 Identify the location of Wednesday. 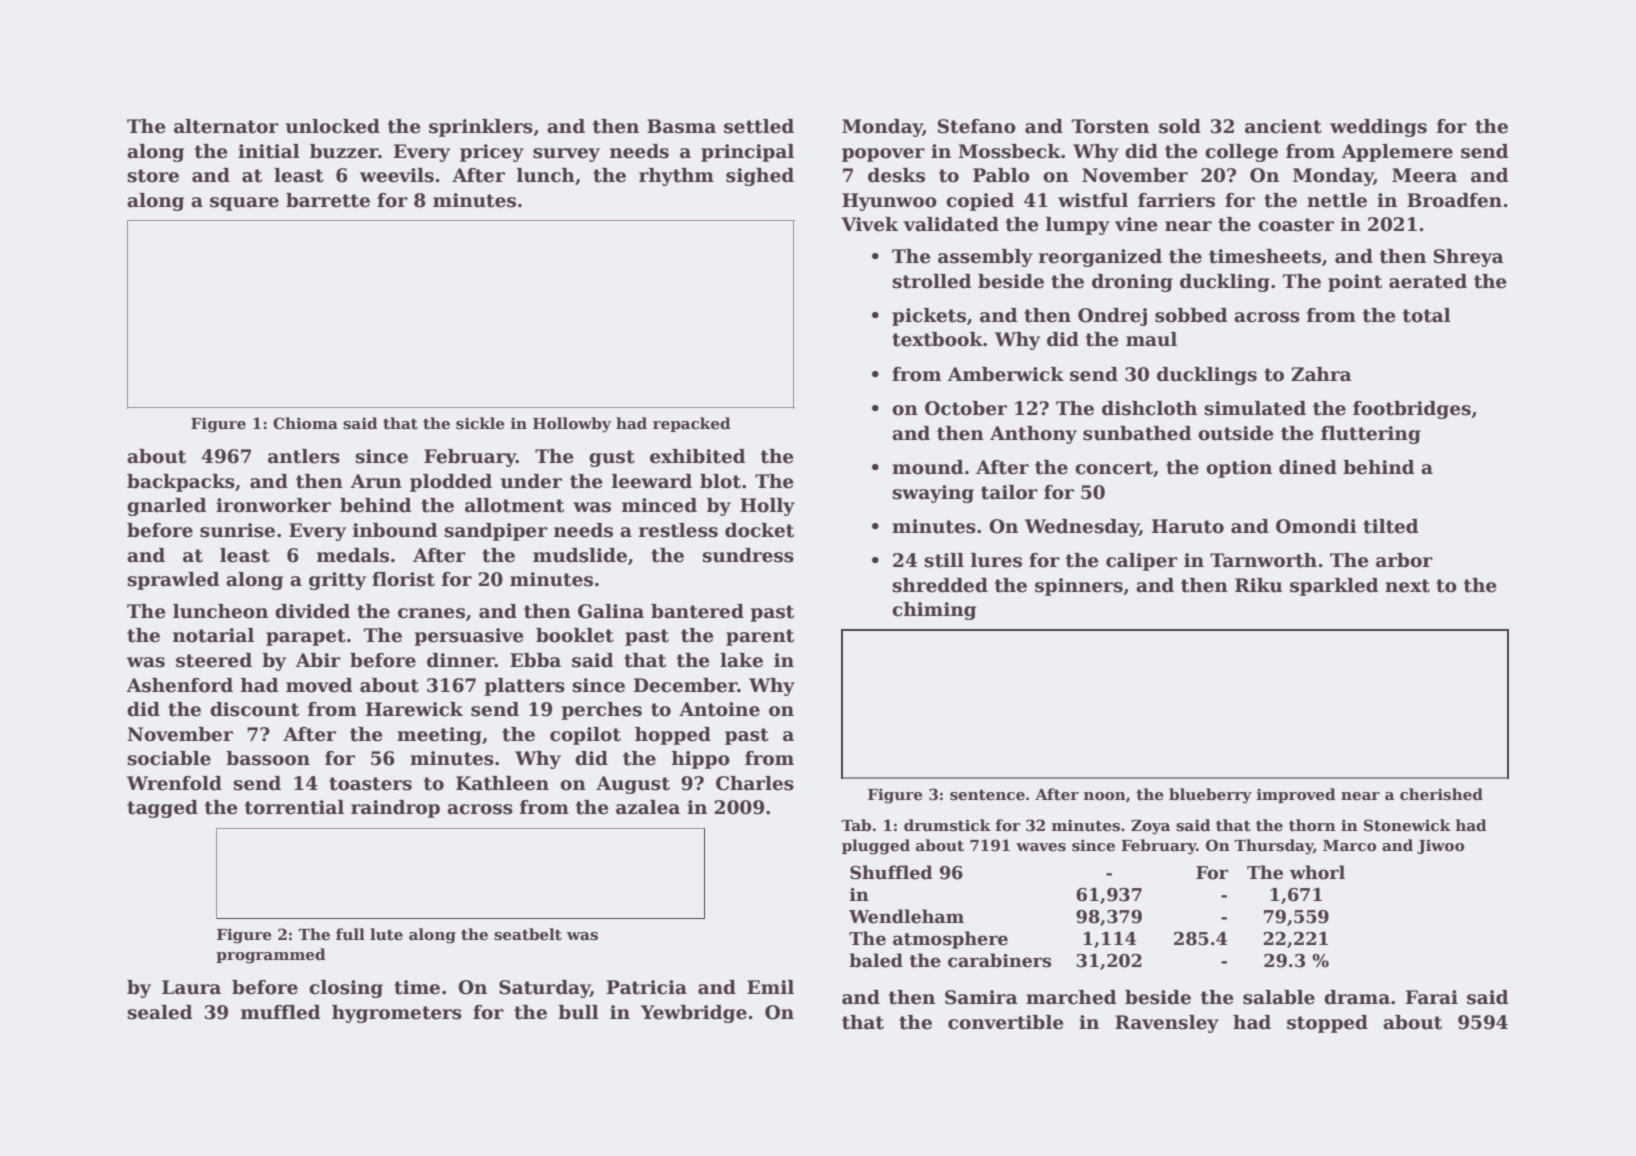
(1082, 528).
